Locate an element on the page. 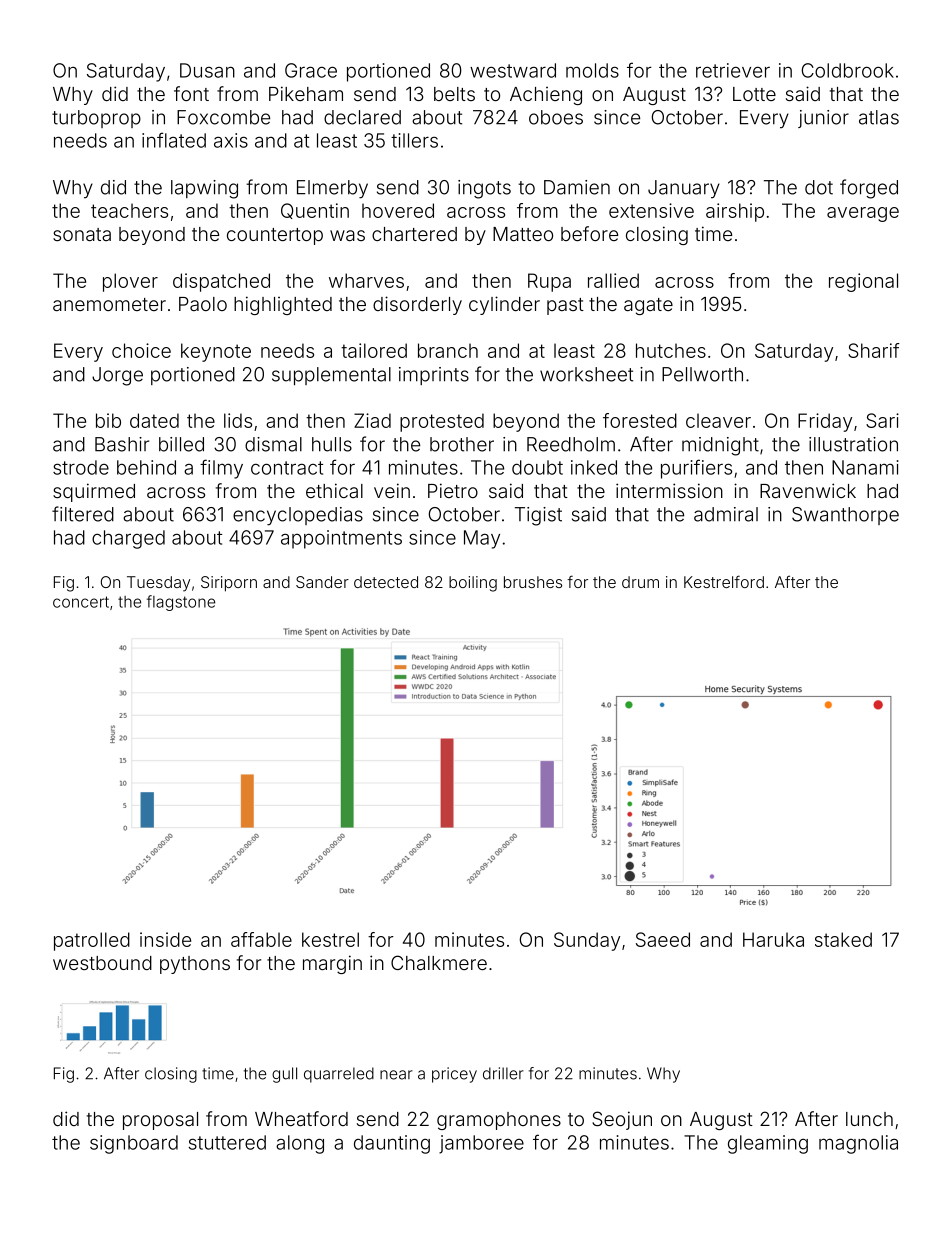  choice is located at coordinates (141, 350).
